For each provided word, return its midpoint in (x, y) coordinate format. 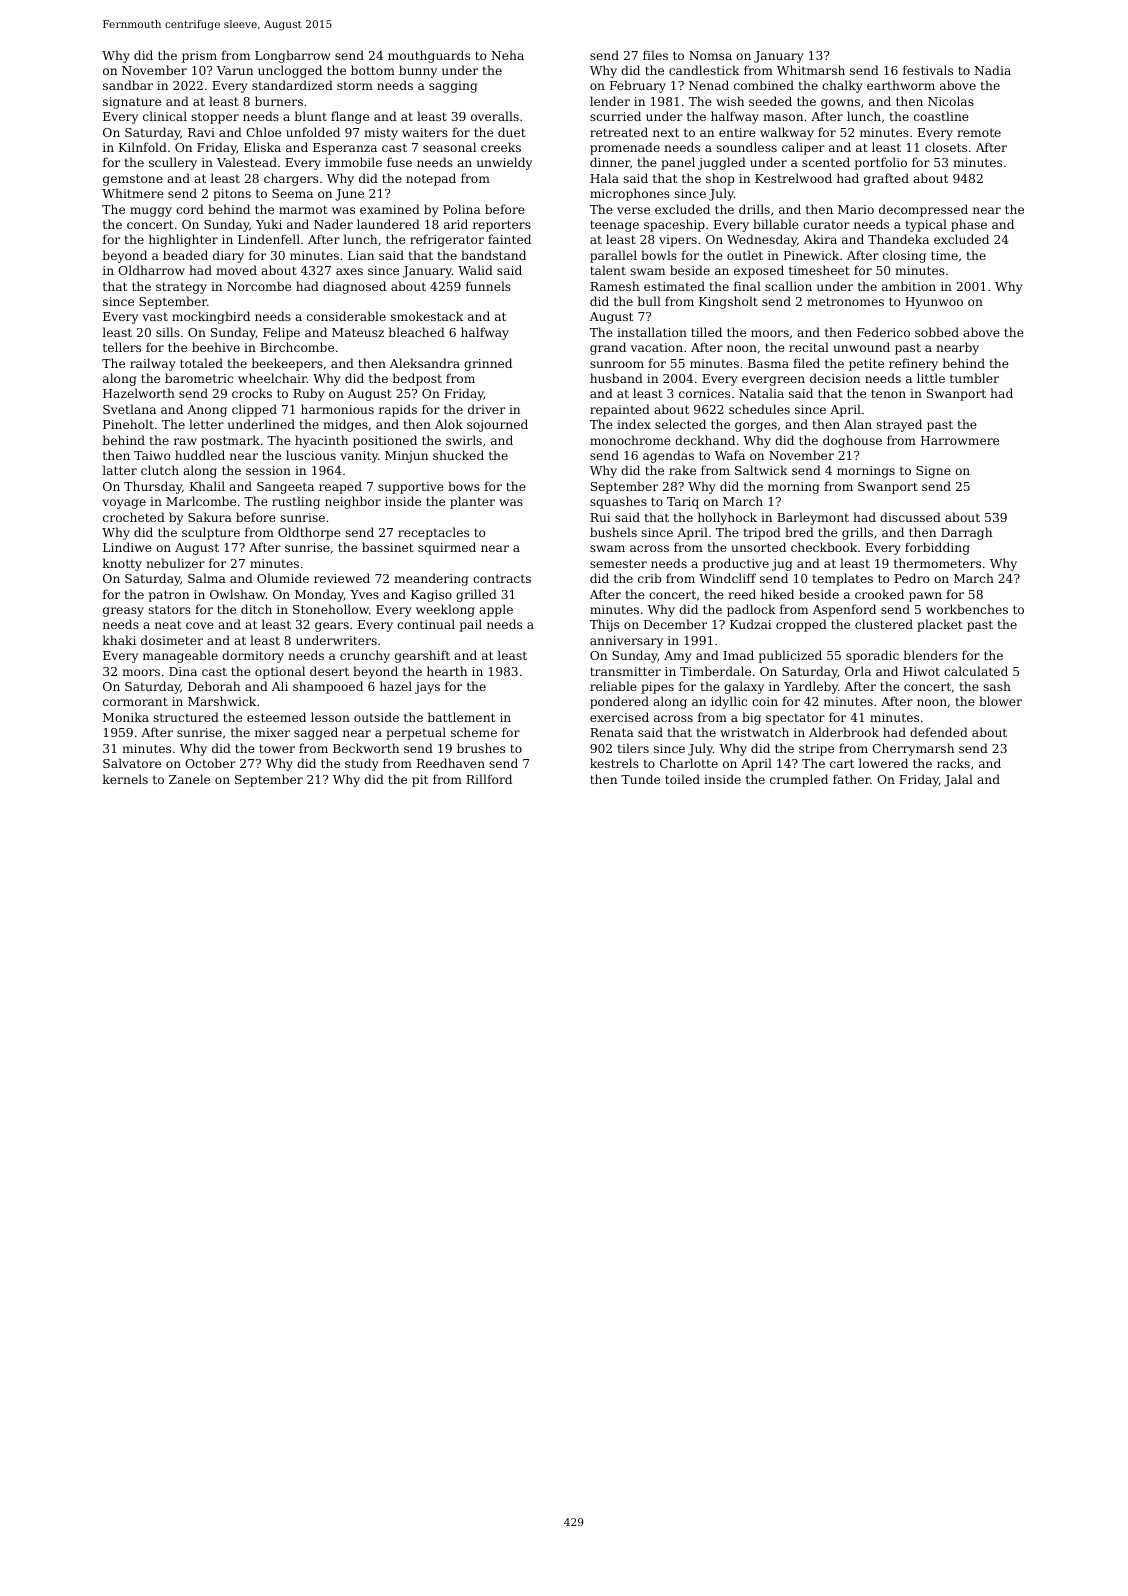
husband (616, 378)
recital (809, 347)
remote (979, 132)
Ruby (309, 394)
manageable (180, 656)
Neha (507, 55)
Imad (738, 655)
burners (279, 101)
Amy (678, 657)
